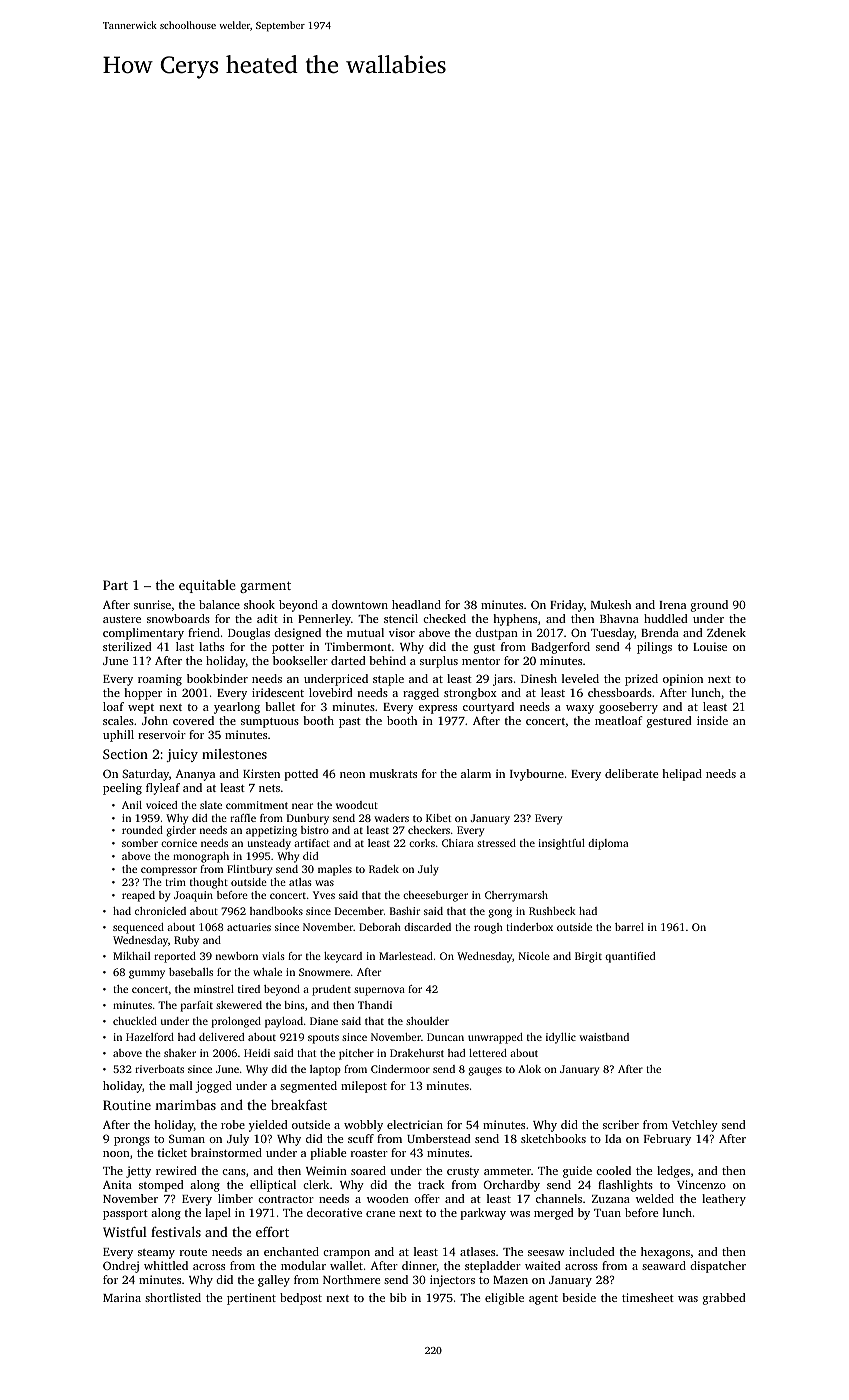 This screenshot has height=1400, width=849. I want to click on lapel, so click(218, 1214).
